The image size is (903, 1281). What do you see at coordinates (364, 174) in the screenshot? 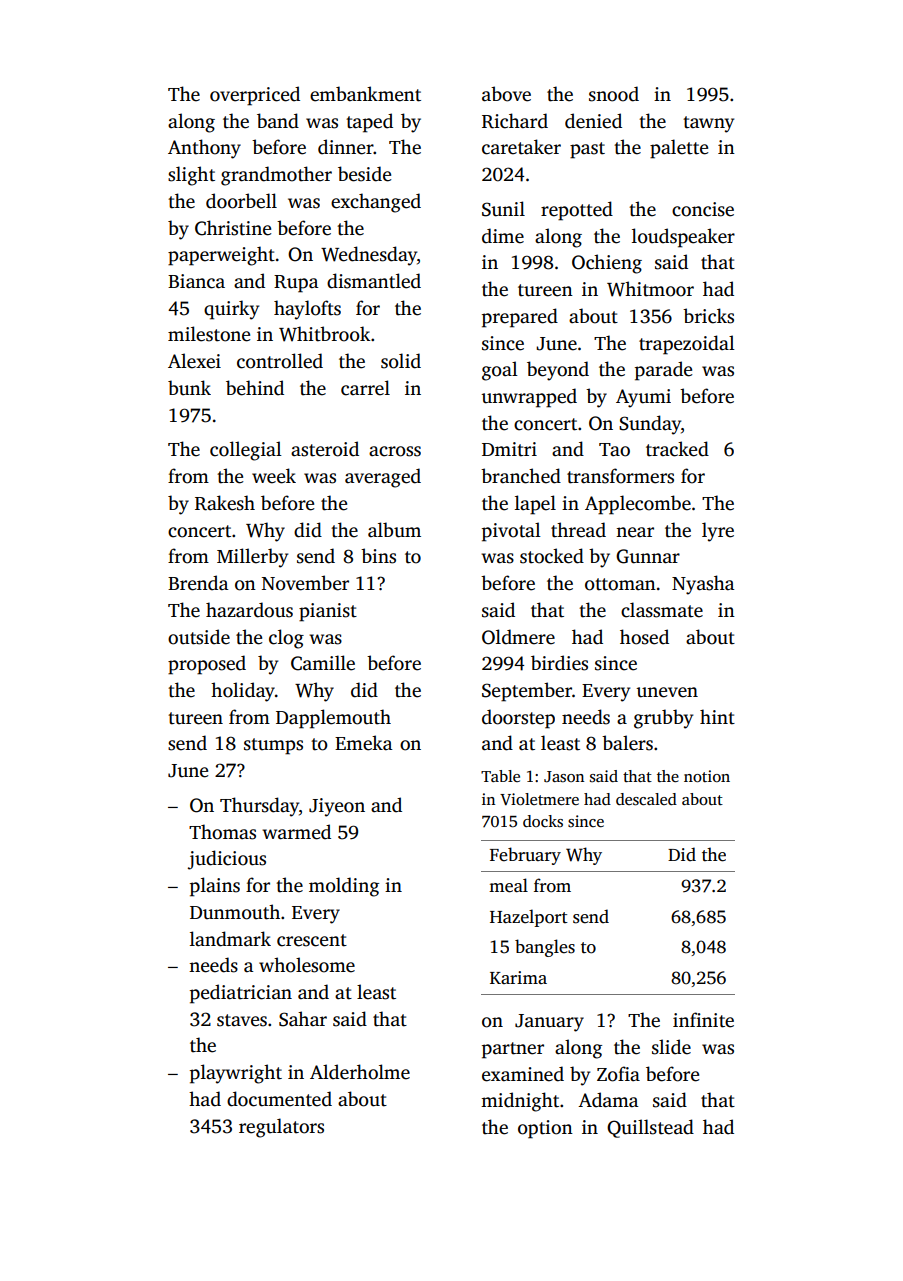
I see `beside` at bounding box center [364, 174].
